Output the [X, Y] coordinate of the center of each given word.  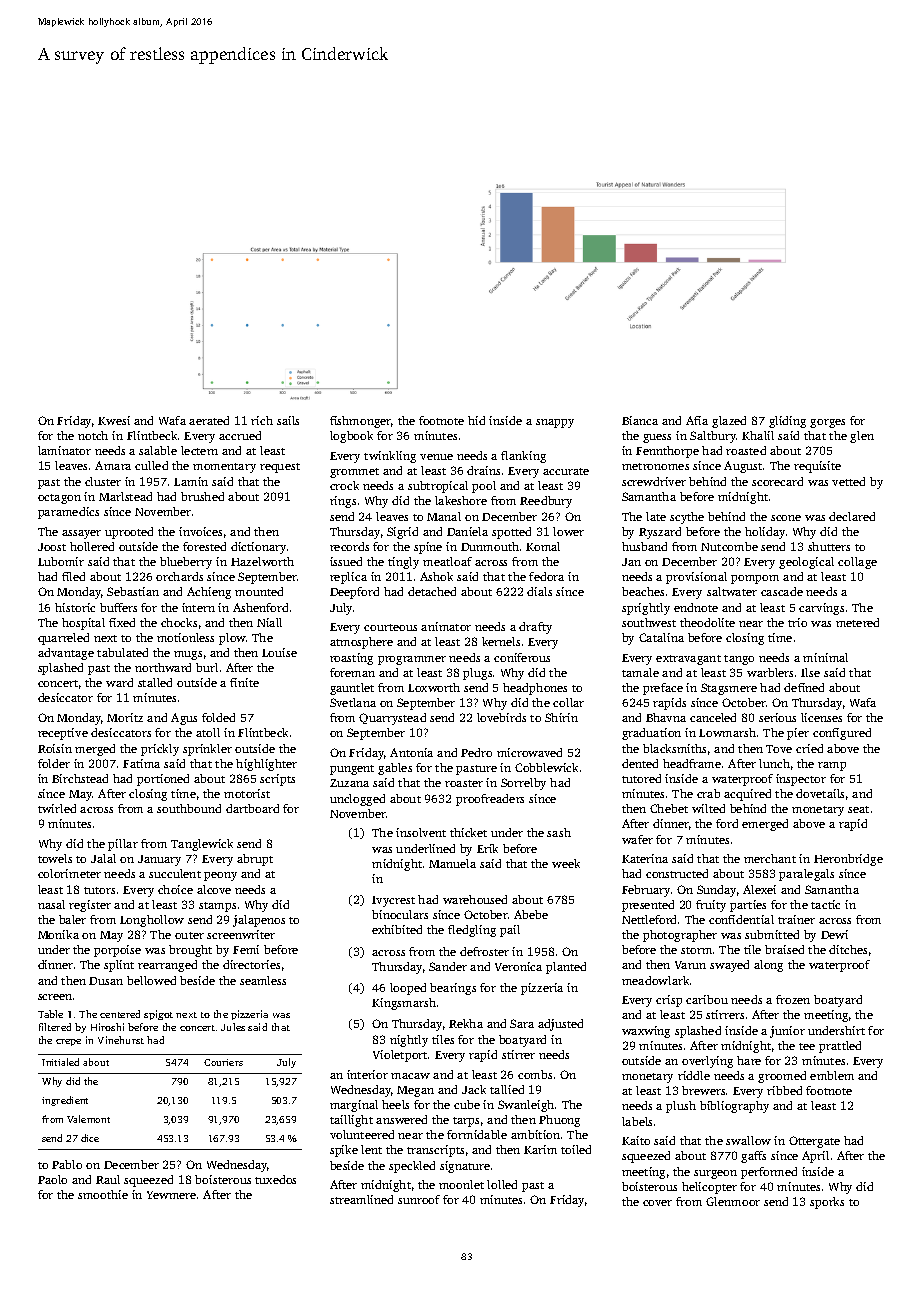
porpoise [117, 951]
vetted [848, 481]
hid [476, 420]
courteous [390, 627]
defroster [484, 951]
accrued [240, 435]
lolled [502, 1184]
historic [75, 607]
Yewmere [171, 1195]
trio [797, 622]
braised [784, 949]
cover [657, 1203]
